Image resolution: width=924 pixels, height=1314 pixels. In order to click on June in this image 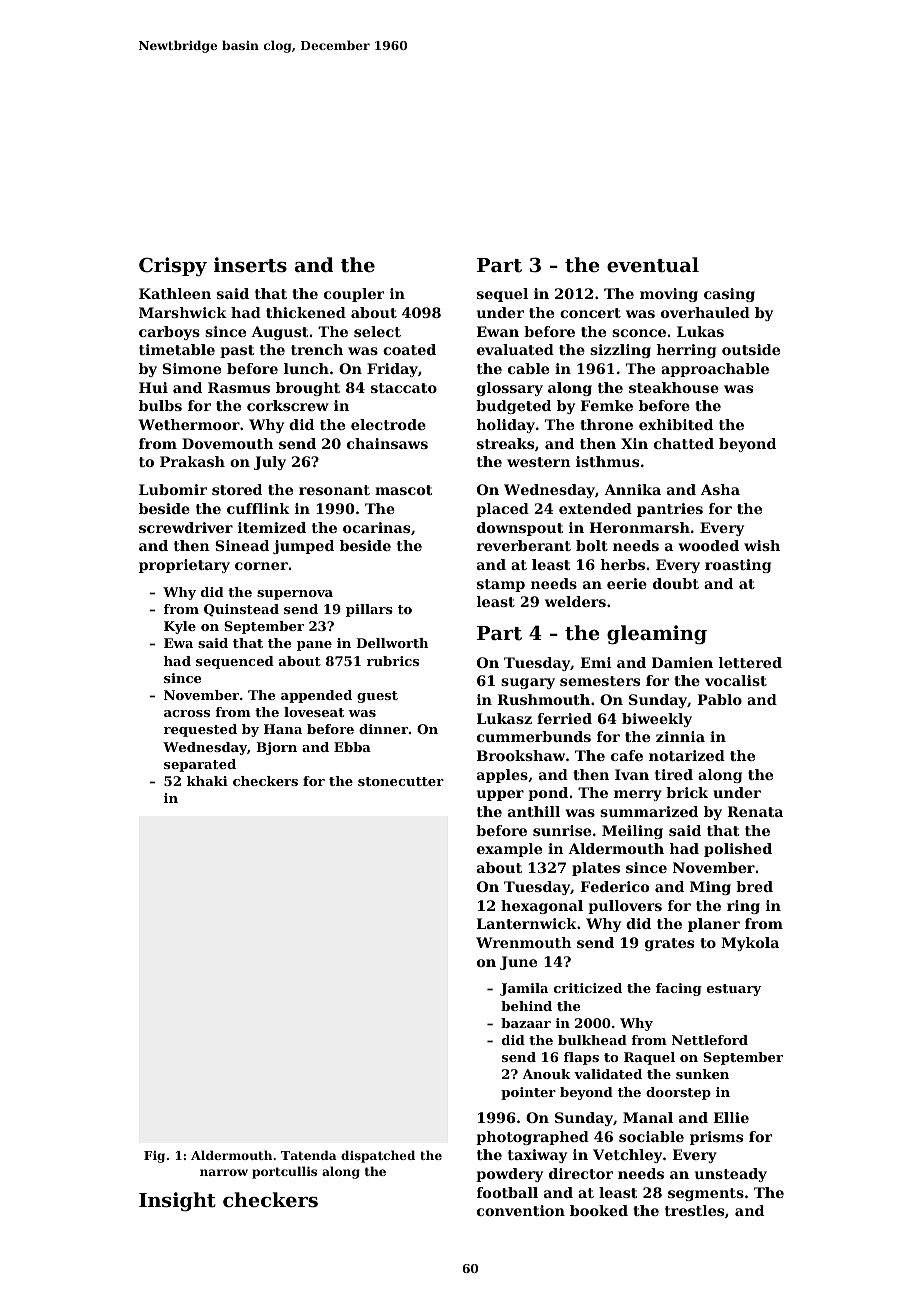, I will do `click(518, 963)`.
